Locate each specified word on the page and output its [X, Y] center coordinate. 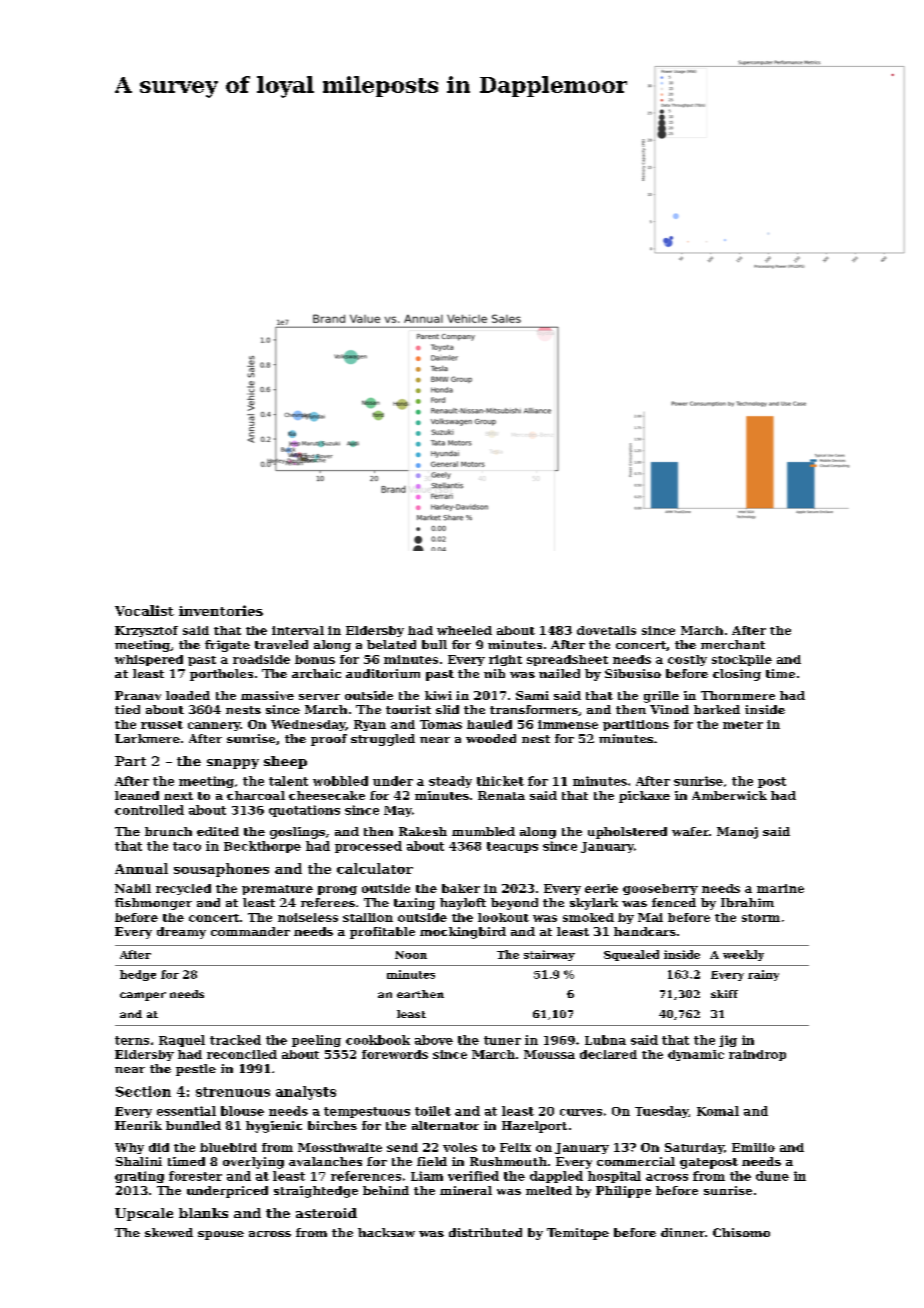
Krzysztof [146, 631]
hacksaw [386, 1232]
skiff [724, 994]
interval [298, 630]
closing [737, 675]
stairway [549, 955]
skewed [169, 1232]
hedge [138, 975]
